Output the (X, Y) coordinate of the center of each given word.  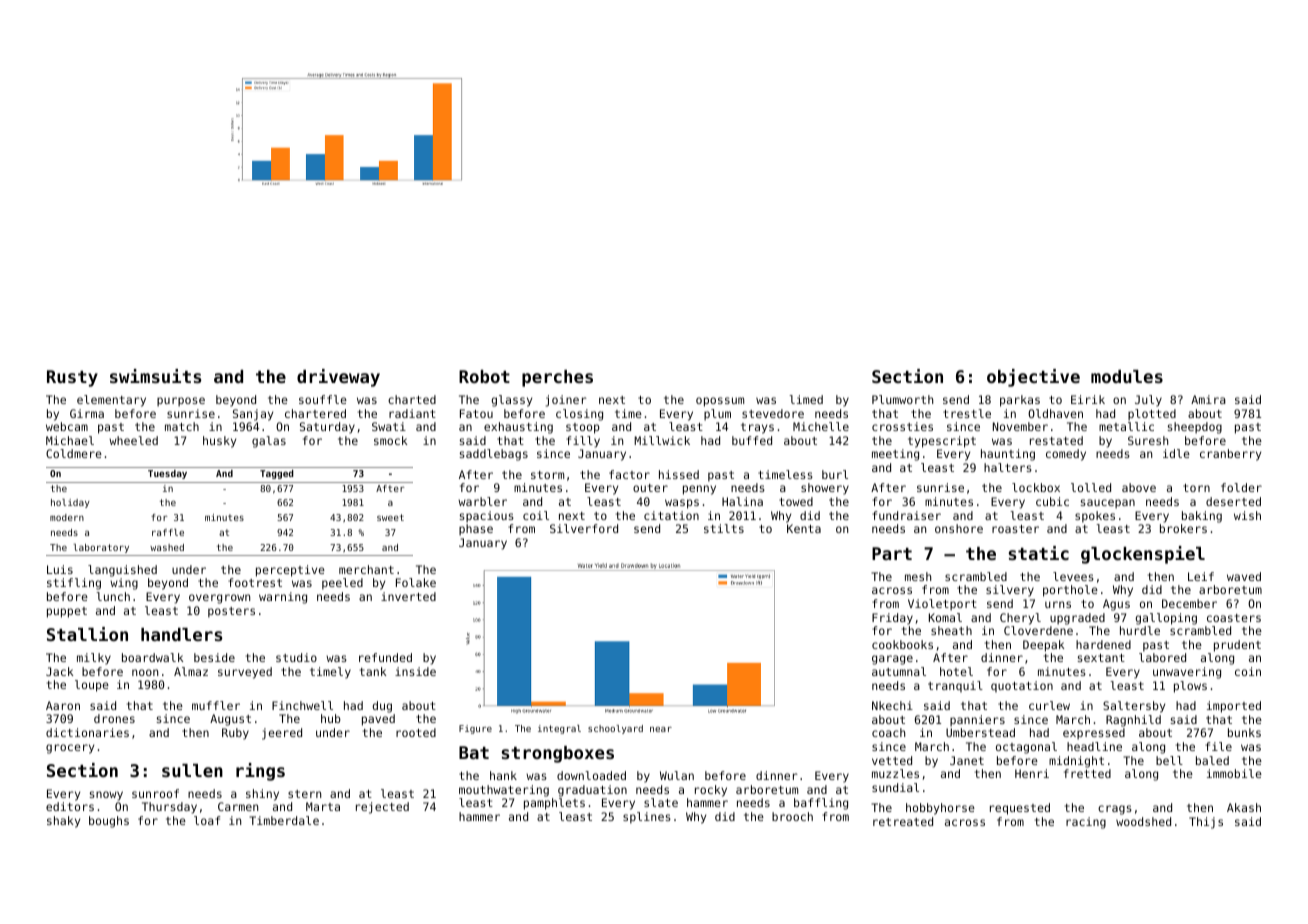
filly (583, 442)
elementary (111, 401)
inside (415, 671)
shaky (63, 822)
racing (1086, 823)
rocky (711, 791)
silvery (1010, 591)
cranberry (1230, 455)
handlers (181, 634)
